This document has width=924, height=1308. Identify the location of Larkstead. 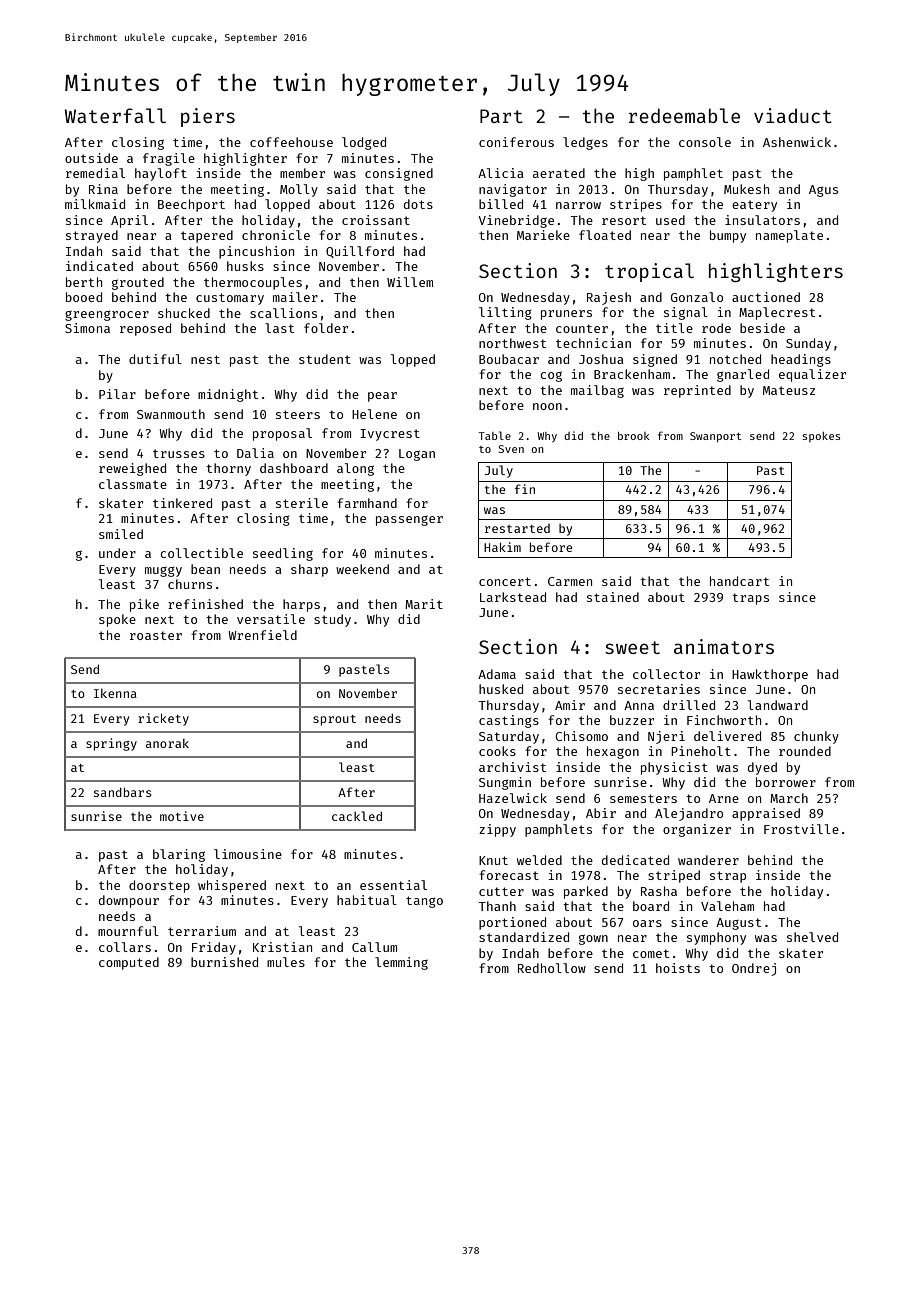
(513, 597).
